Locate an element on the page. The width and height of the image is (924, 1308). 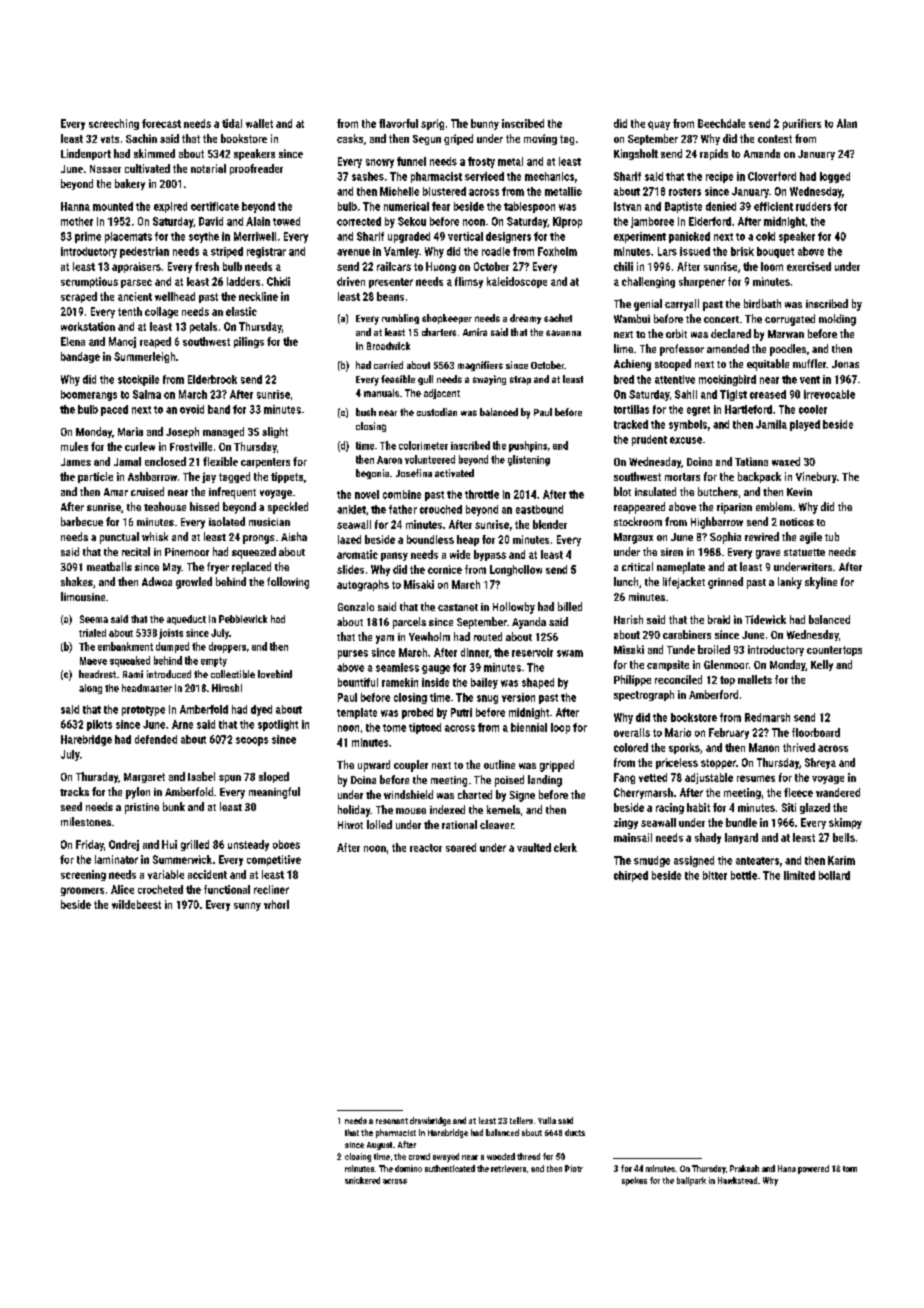
rudders is located at coordinates (813, 206).
